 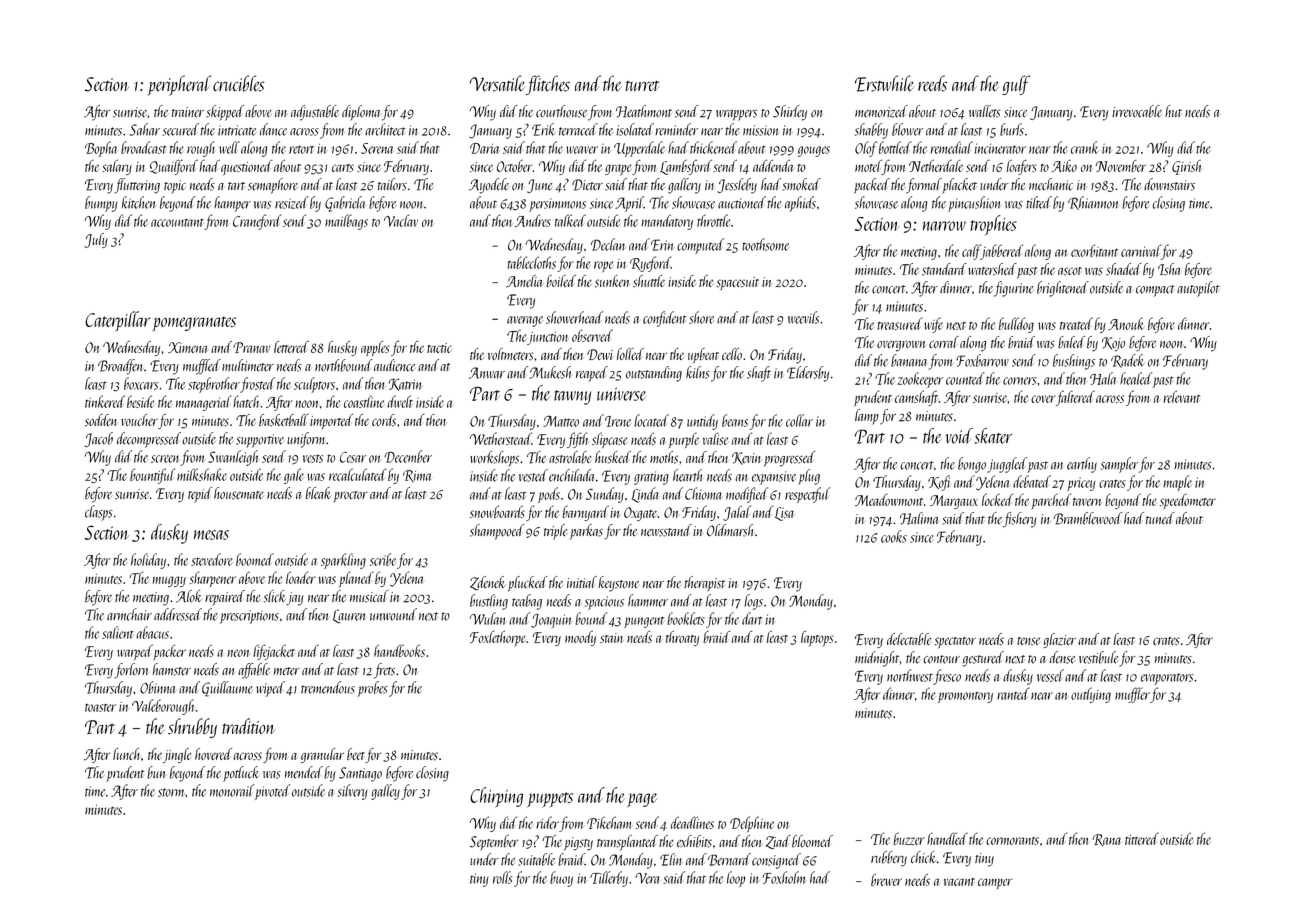 I want to click on reeds, so click(x=932, y=83).
